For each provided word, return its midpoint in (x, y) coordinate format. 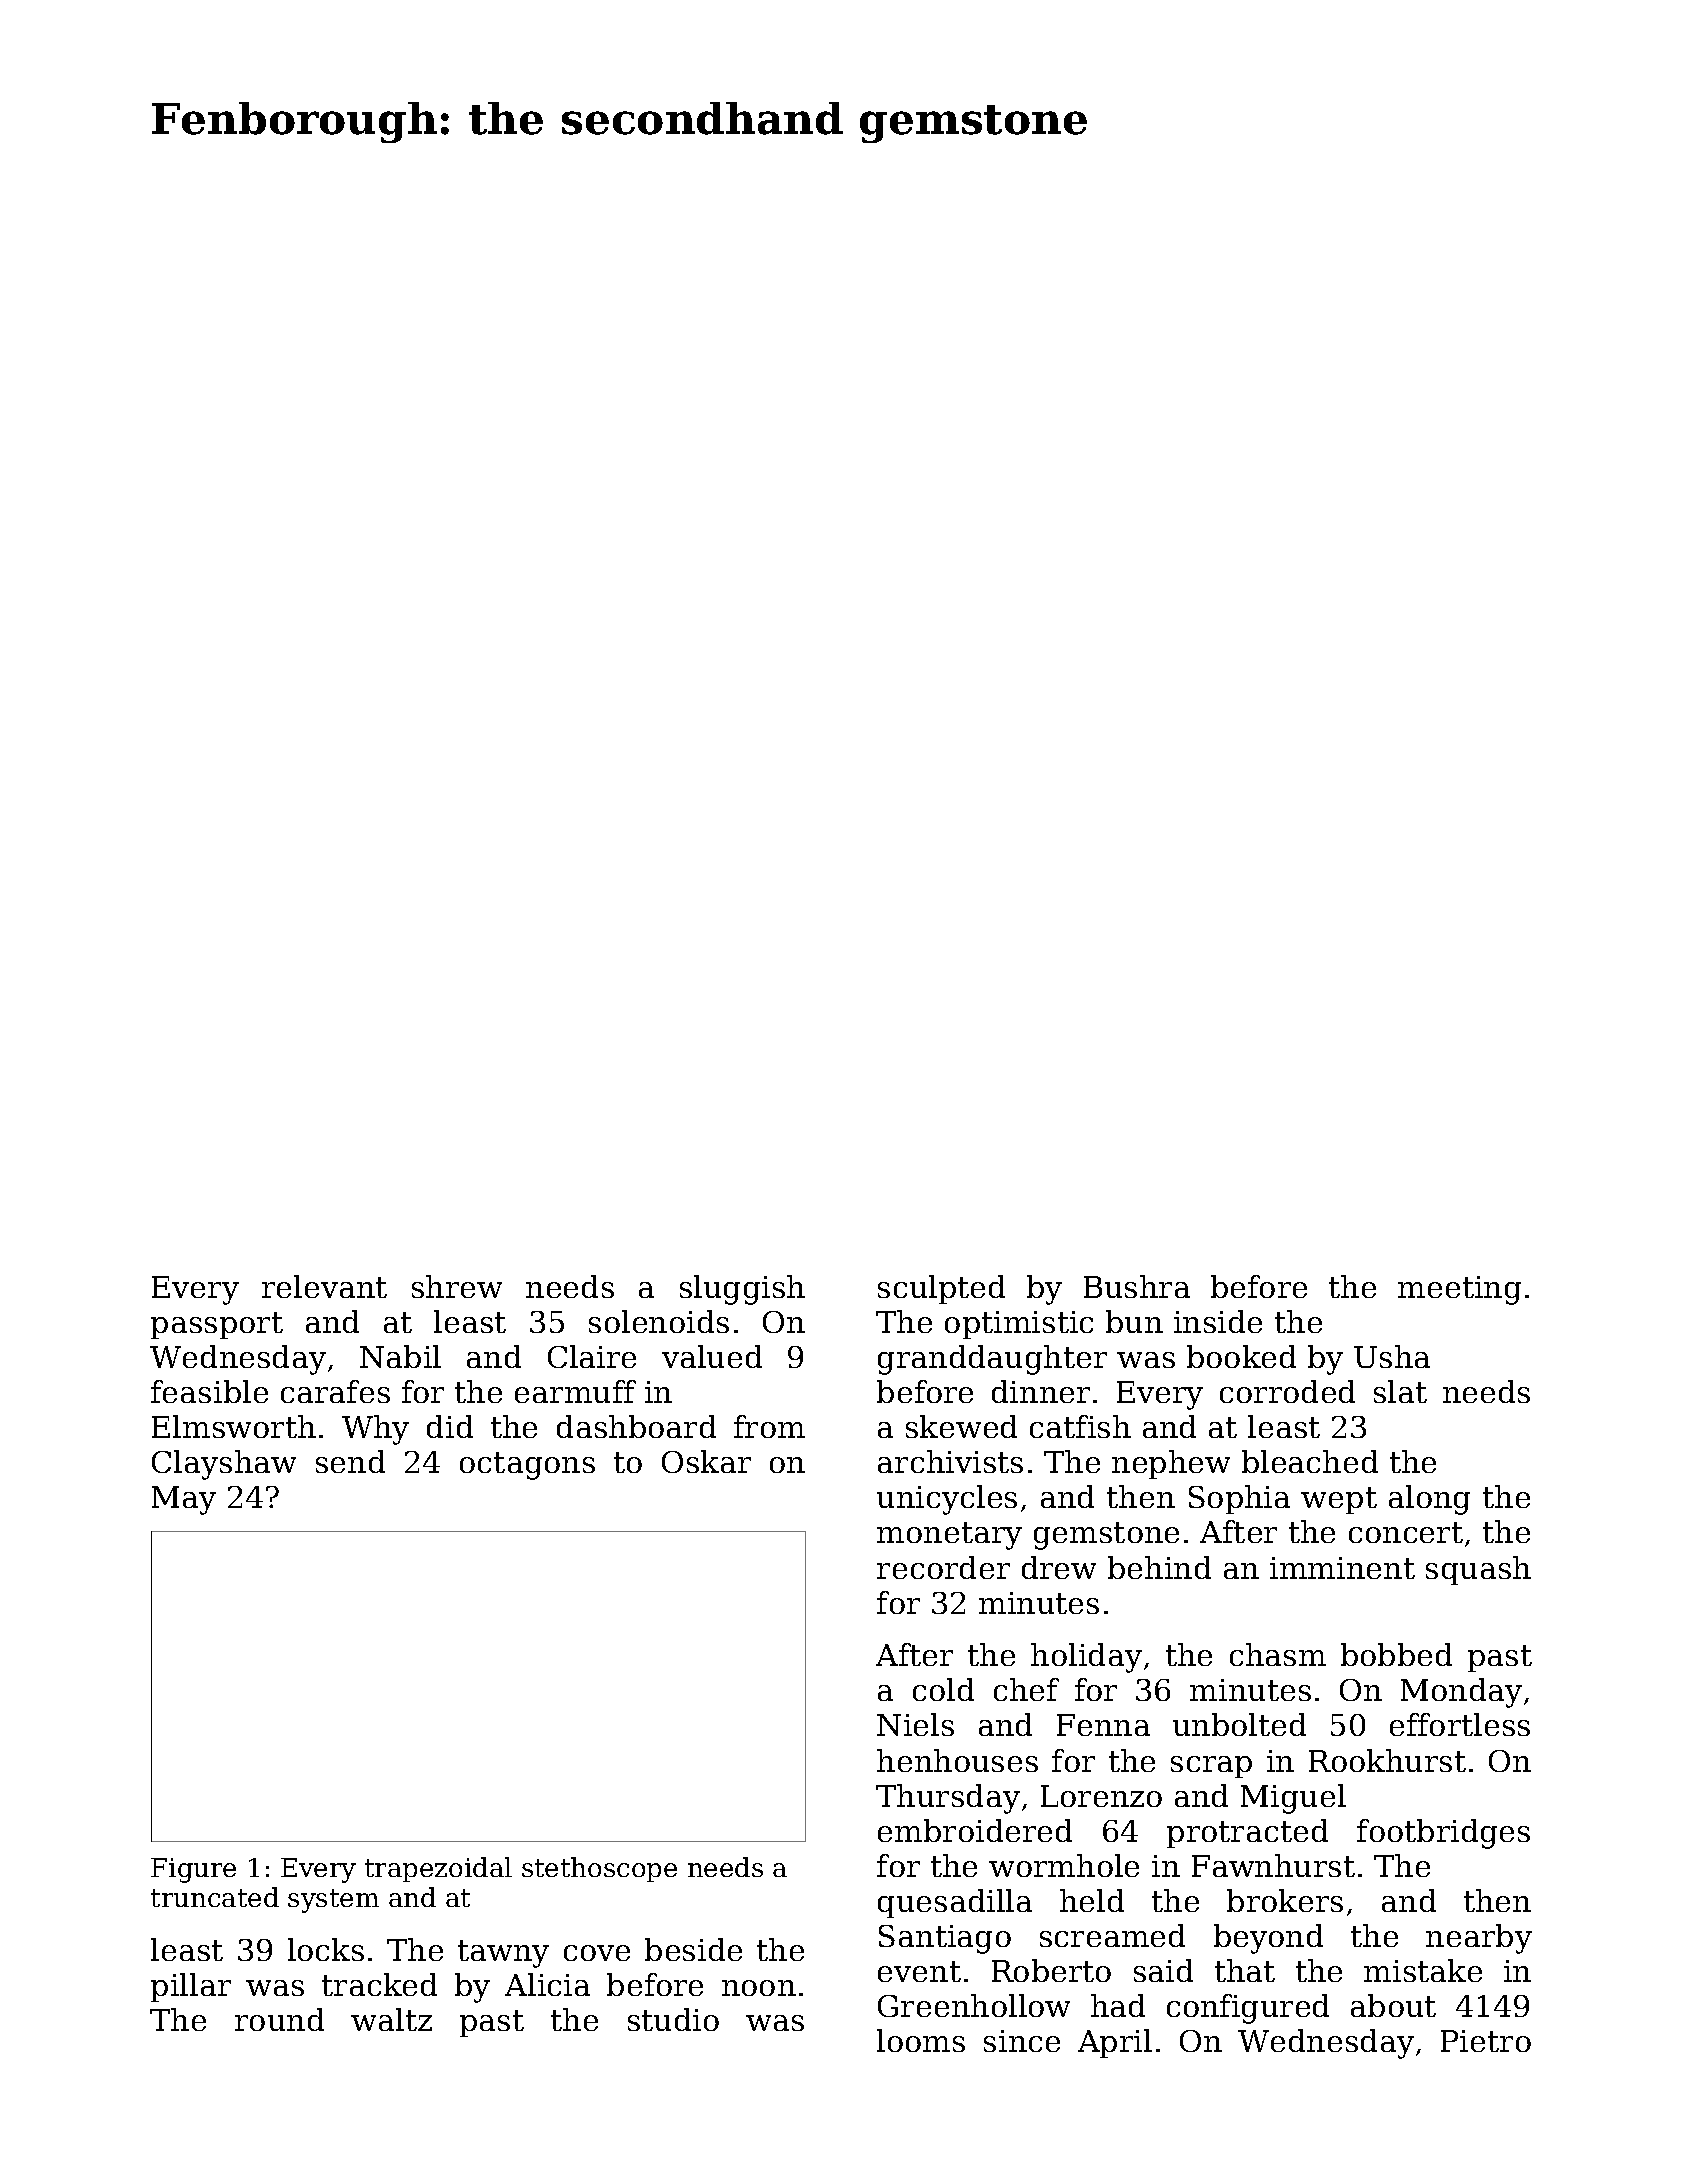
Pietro (1486, 2041)
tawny (503, 1954)
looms (921, 2040)
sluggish (742, 1290)
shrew (457, 1286)
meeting (1459, 1290)
